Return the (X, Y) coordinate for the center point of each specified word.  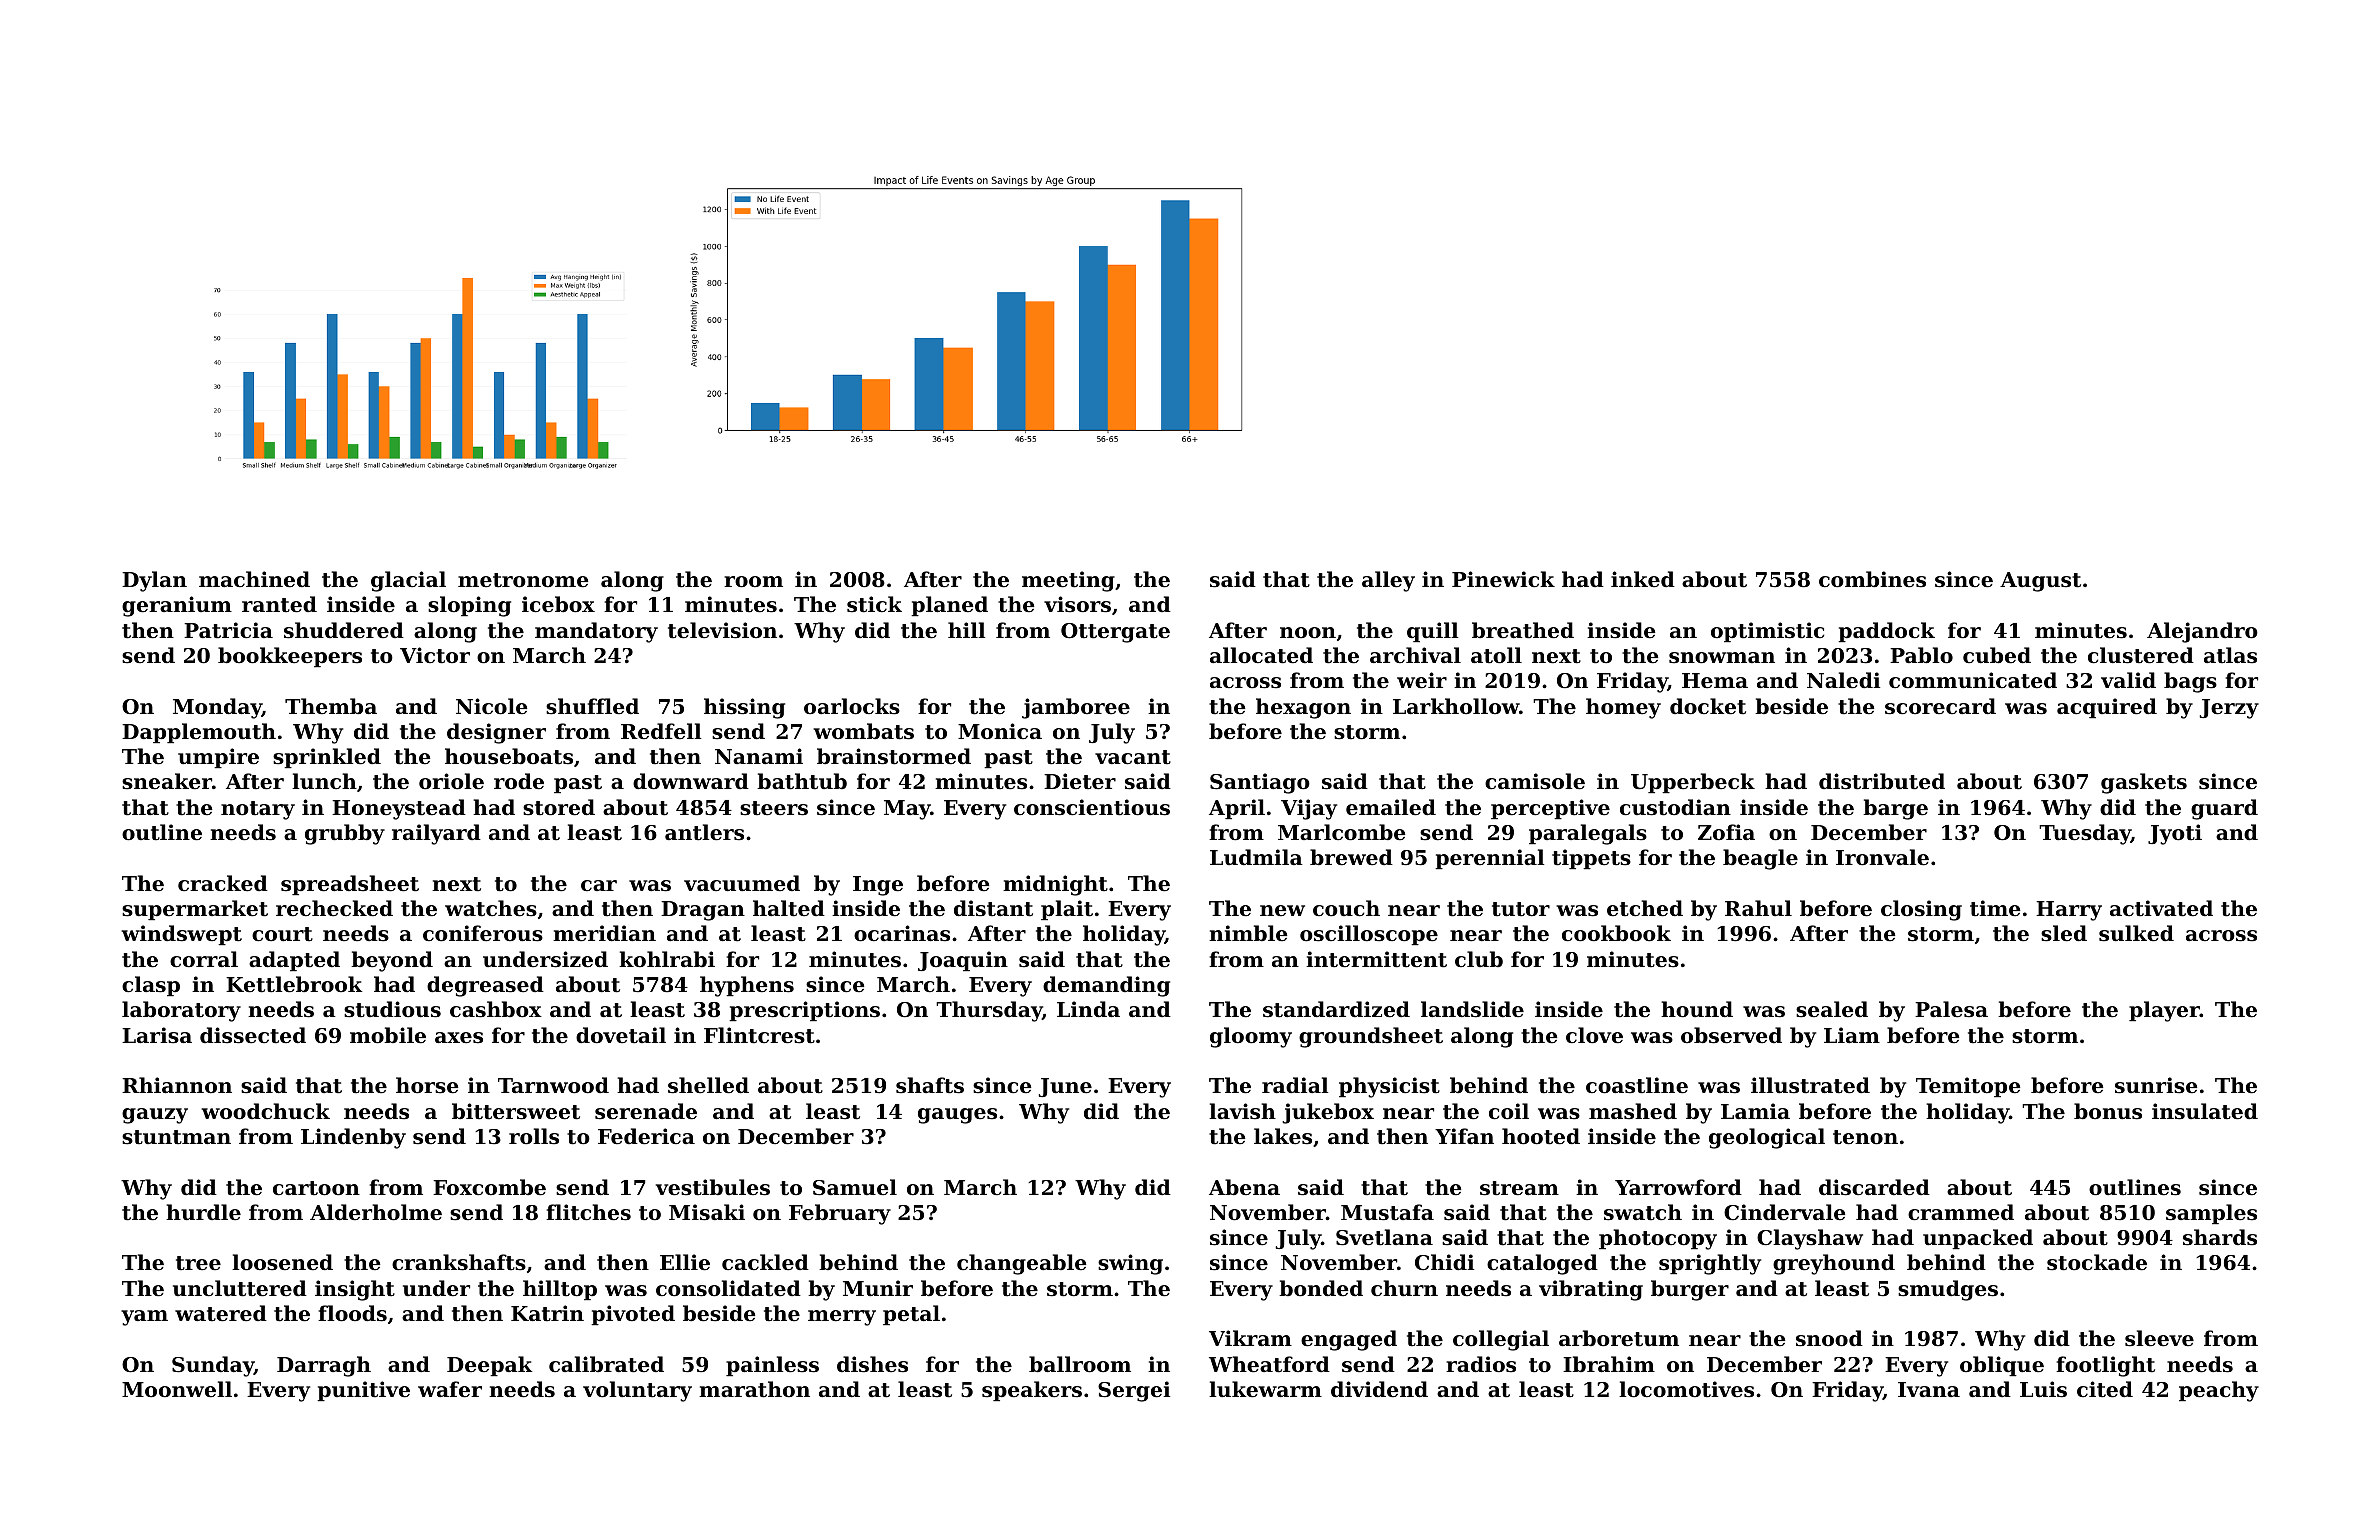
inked (1643, 579)
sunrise (2156, 1085)
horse (427, 1085)
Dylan (154, 581)
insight (355, 1290)
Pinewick (1503, 579)
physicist (1389, 1087)
